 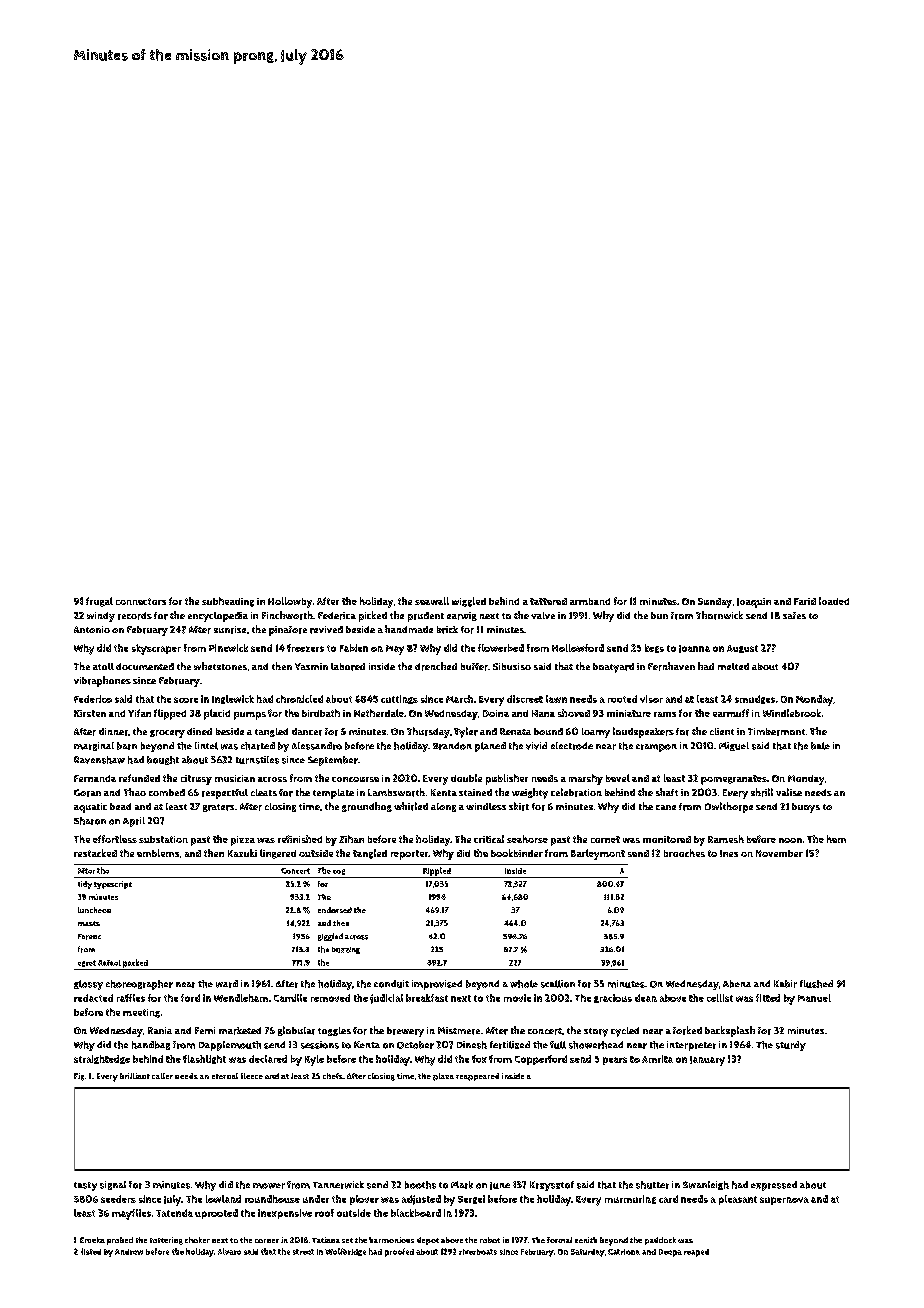 What do you see at coordinates (558, 1045) in the image?
I see `full` at bounding box center [558, 1045].
